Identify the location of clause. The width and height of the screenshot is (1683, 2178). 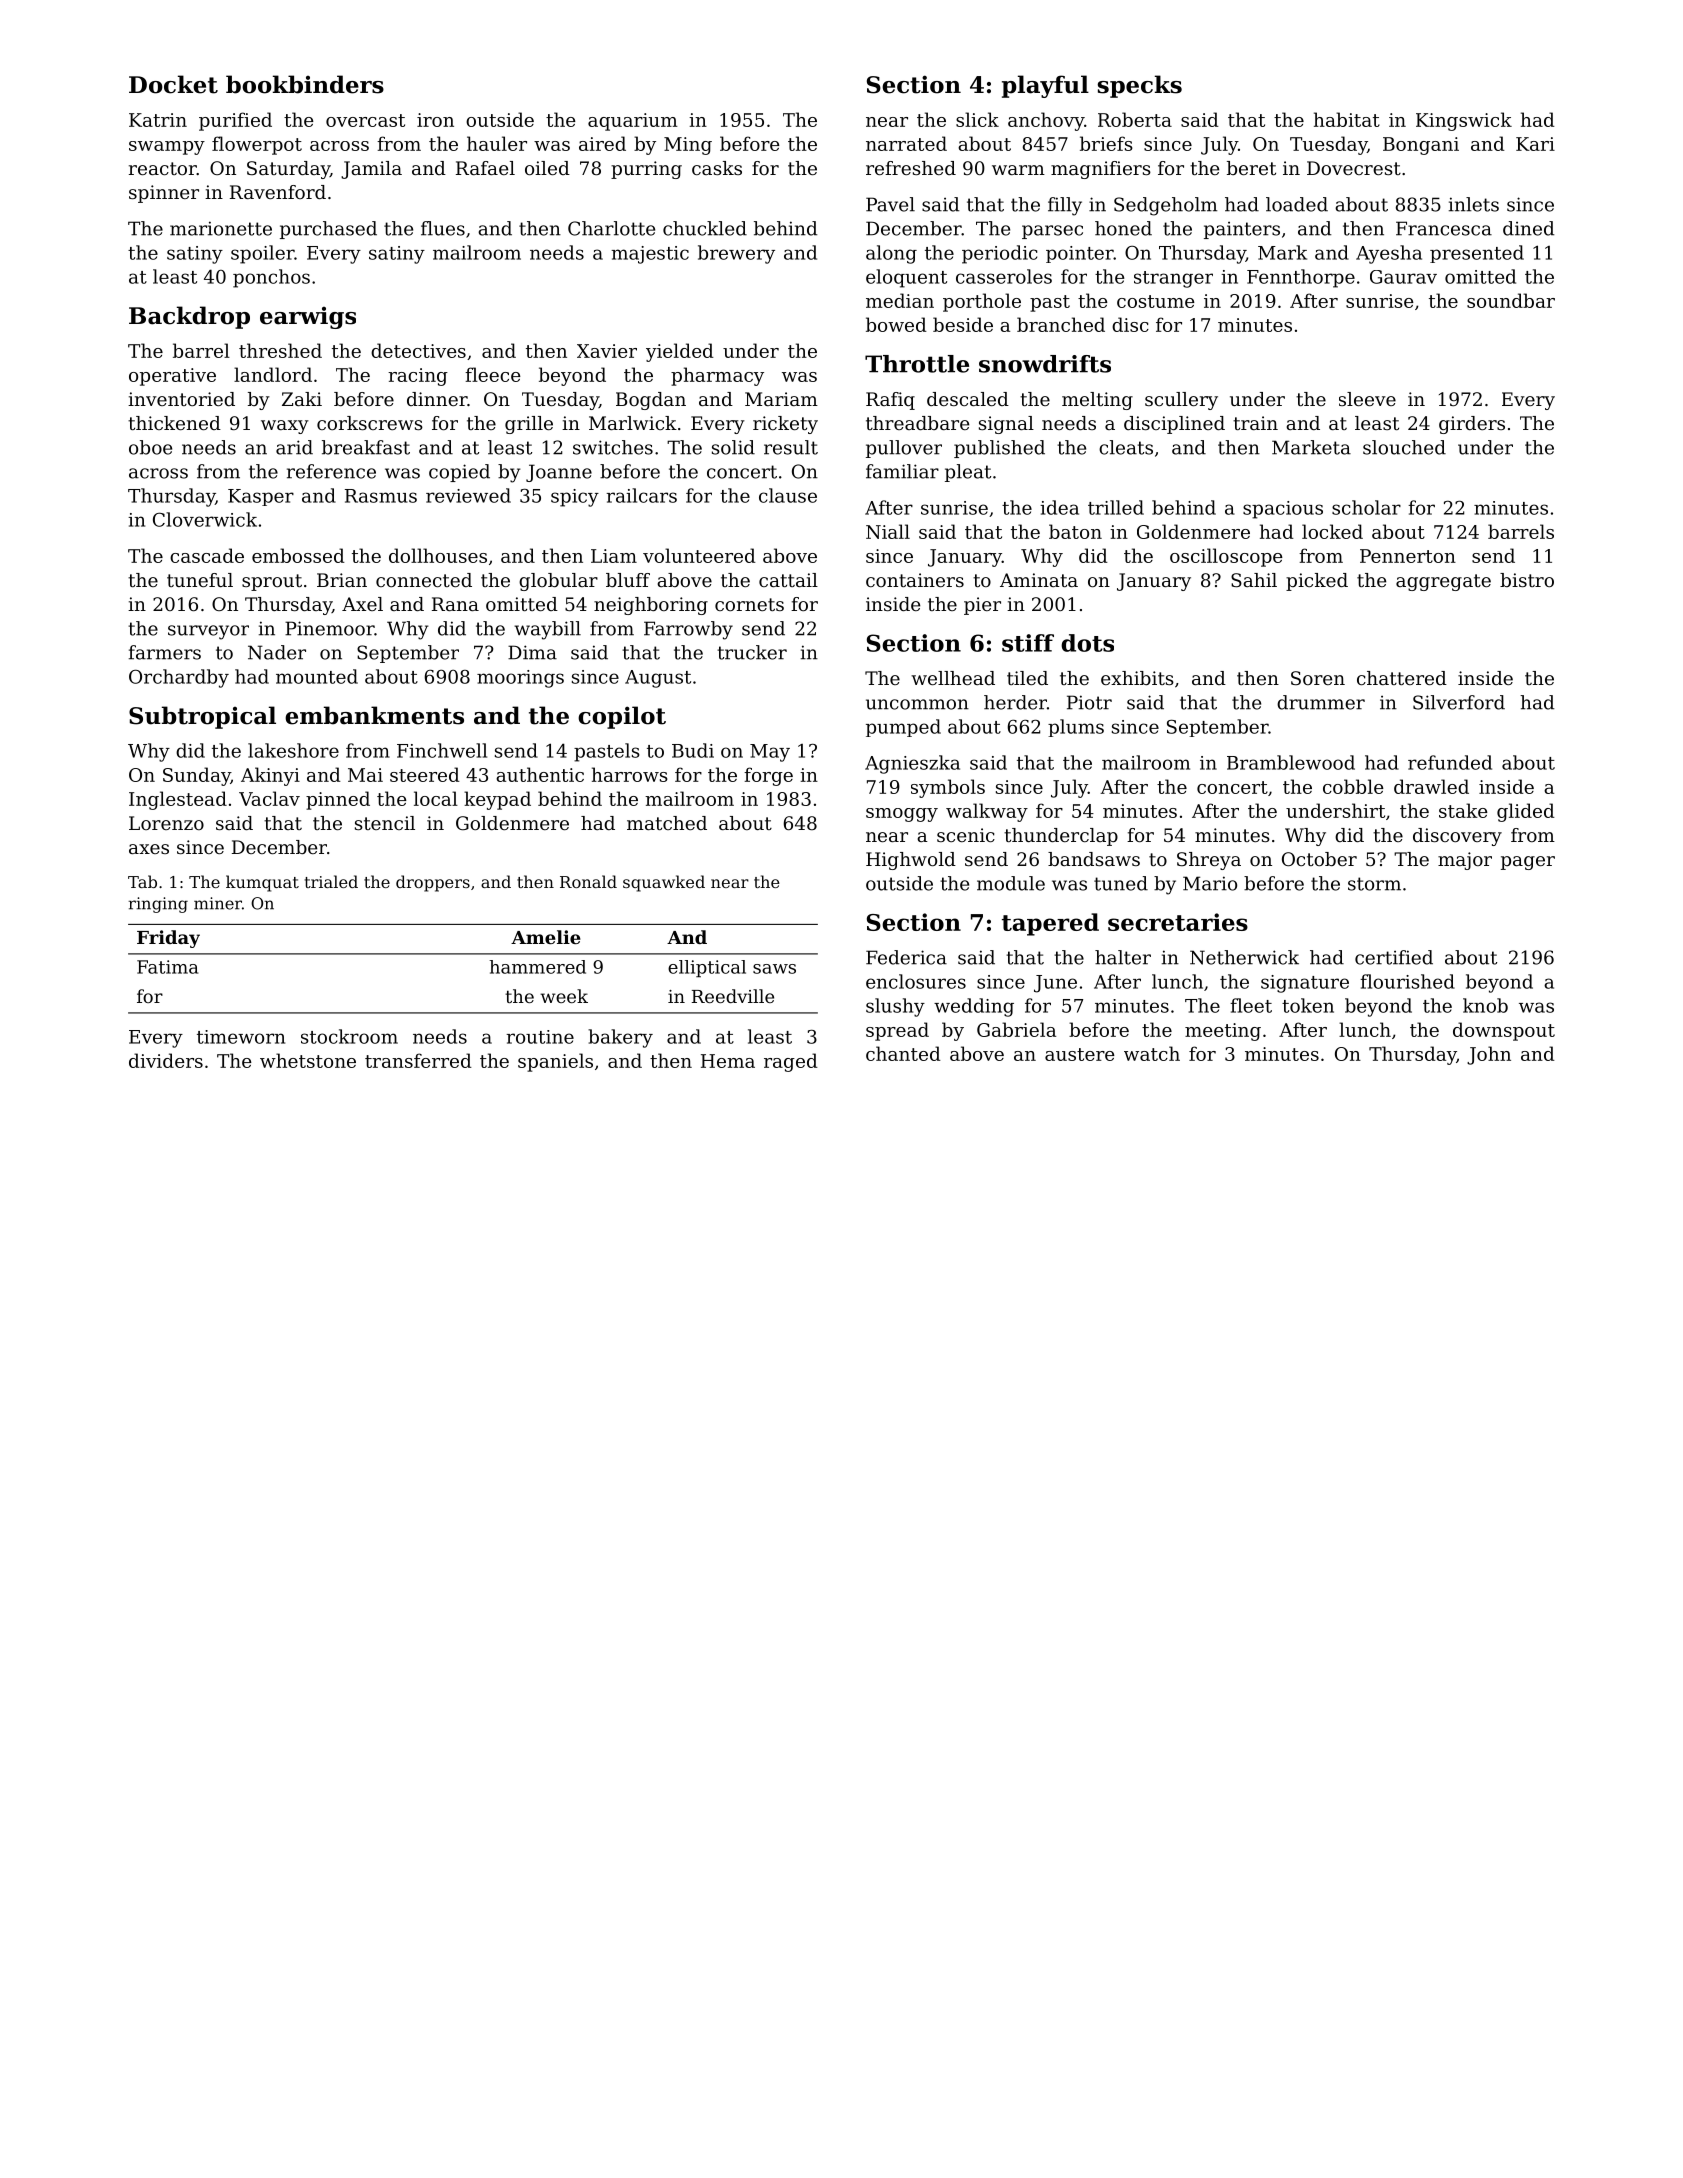
(788, 495).
